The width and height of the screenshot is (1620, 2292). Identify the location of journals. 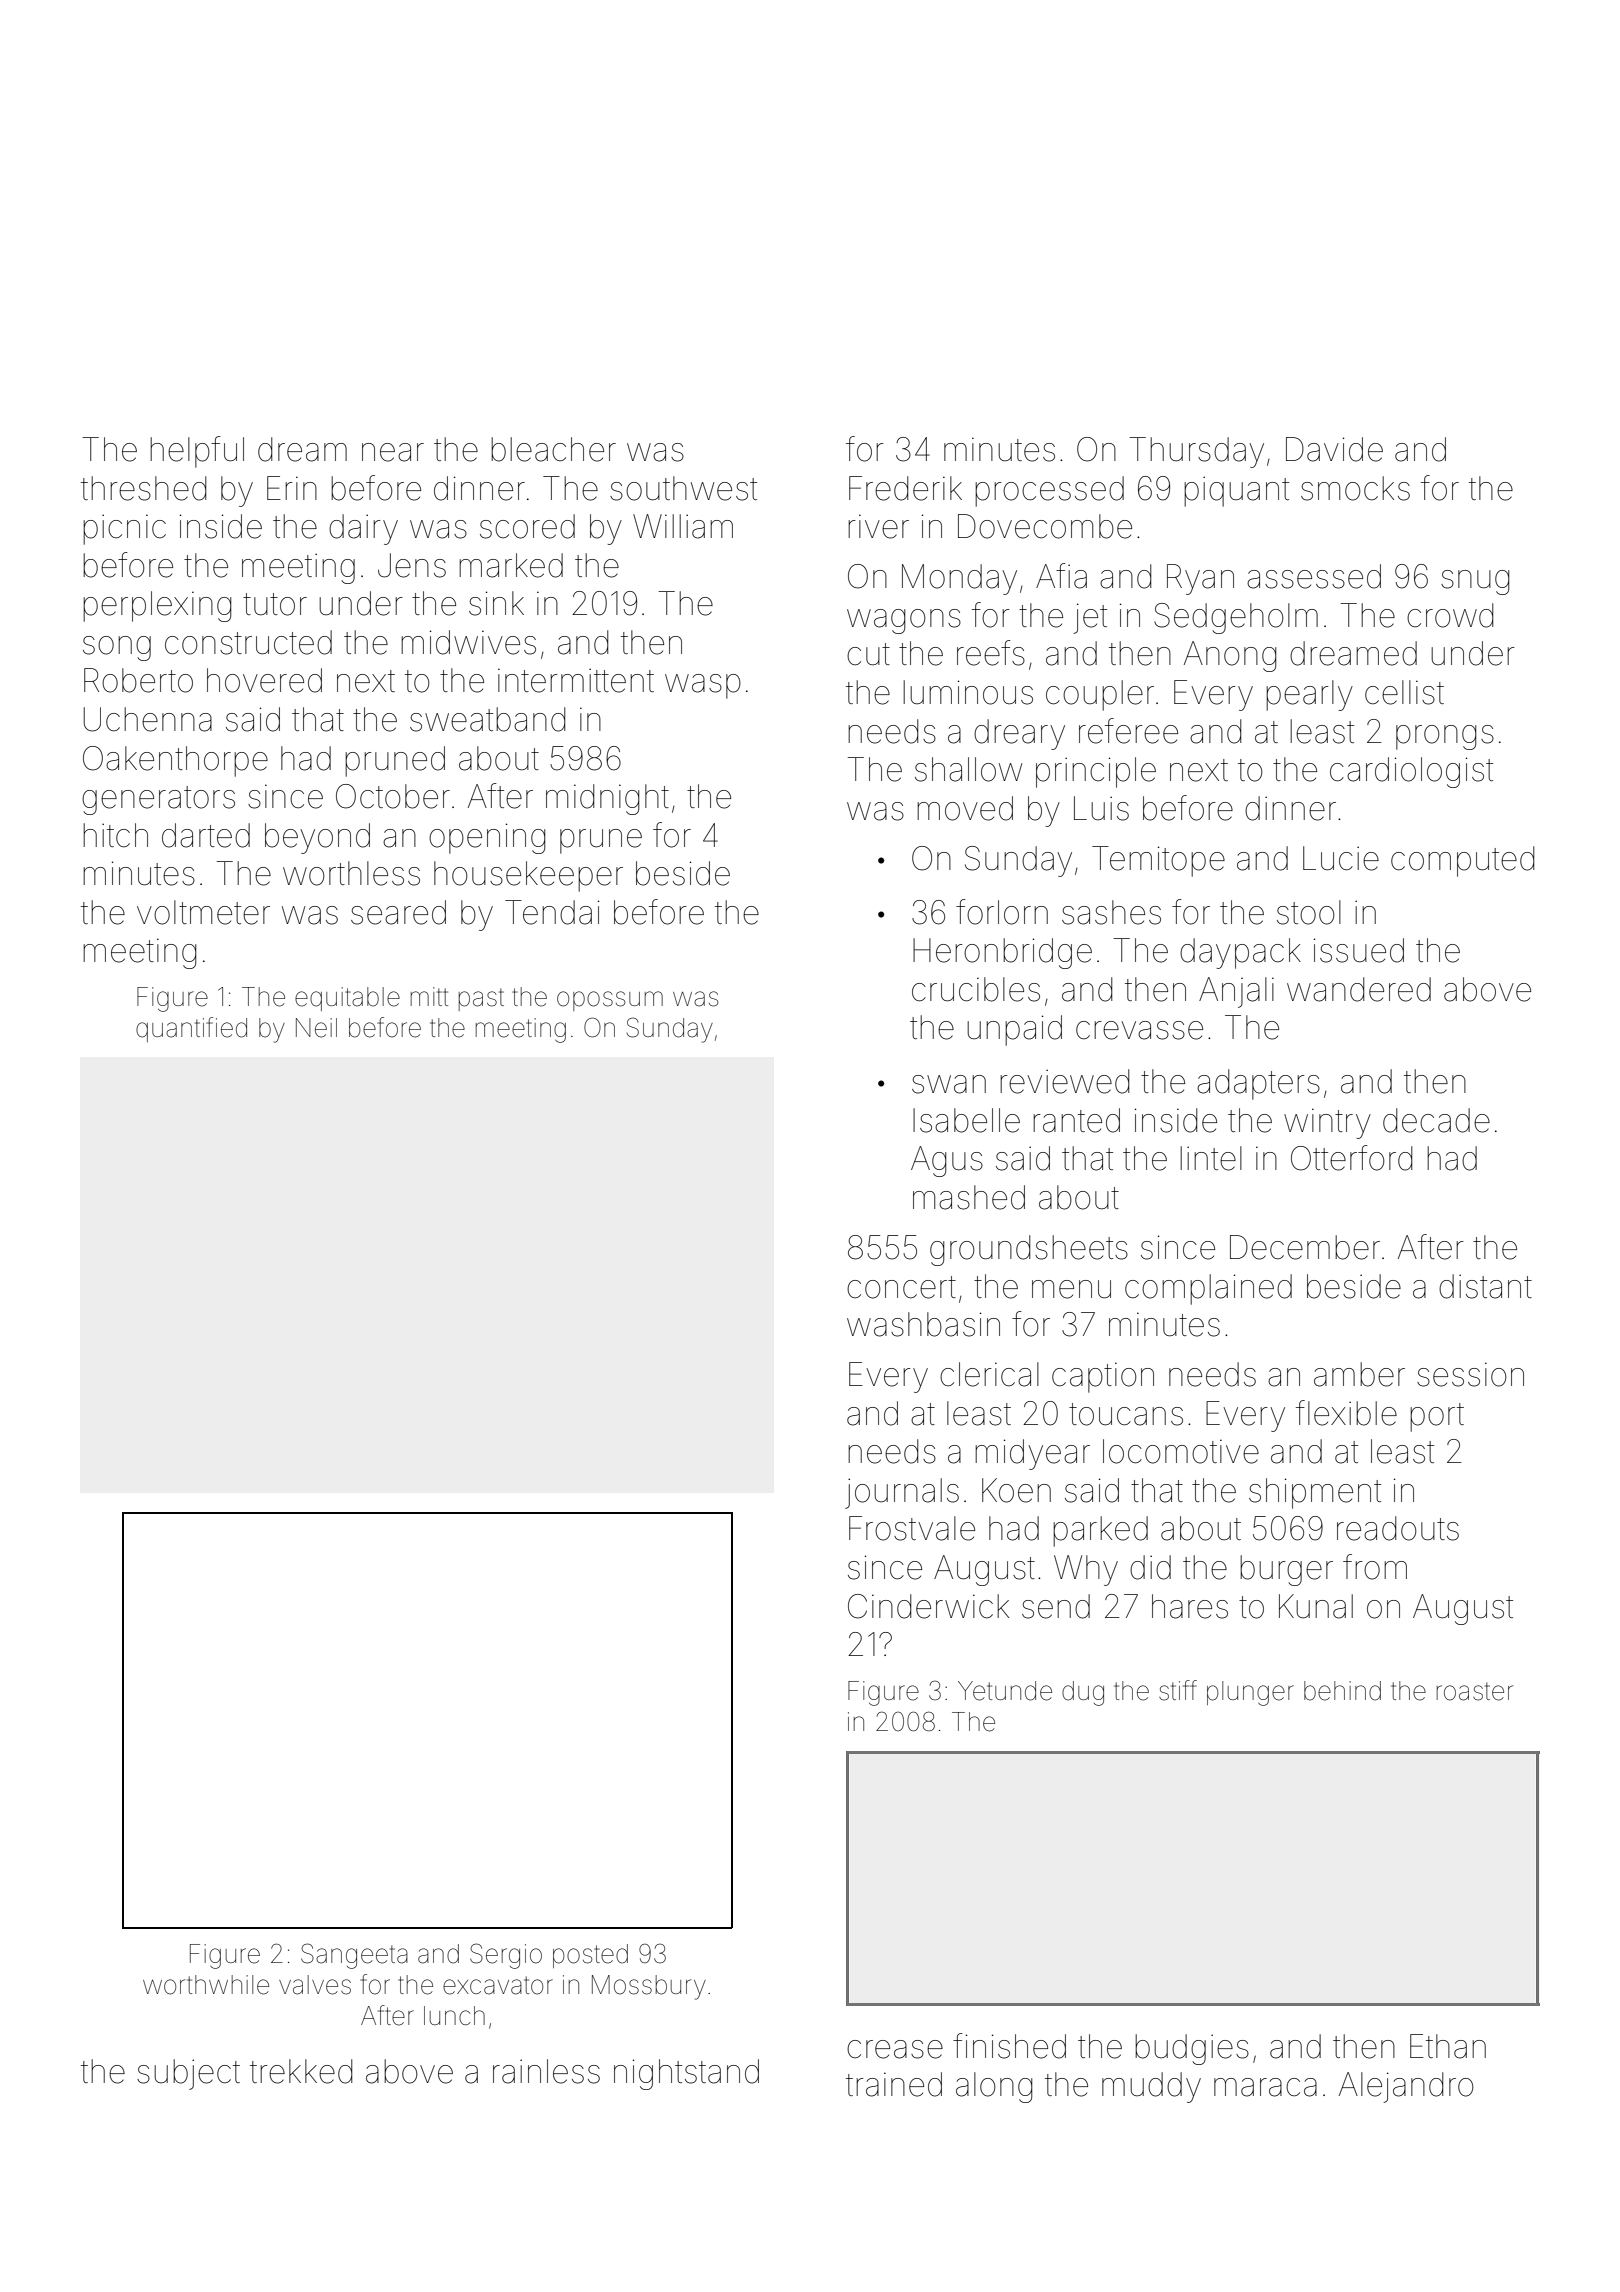
(902, 1493).
